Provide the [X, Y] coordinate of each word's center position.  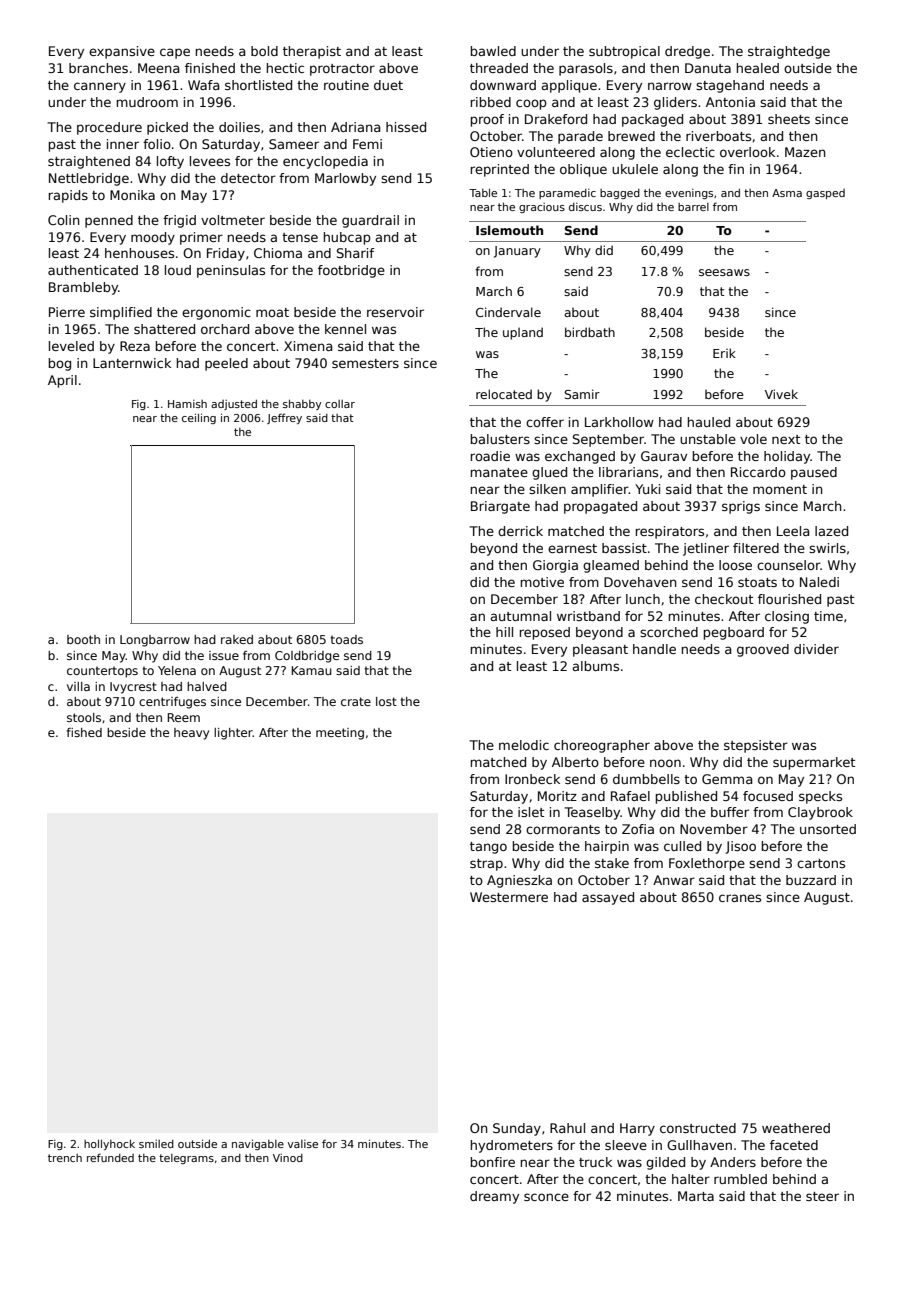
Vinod [288, 1158]
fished [84, 732]
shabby [302, 405]
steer [822, 1196]
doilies [239, 127]
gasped [825, 194]
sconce [546, 1197]
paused [814, 473]
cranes [740, 898]
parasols [586, 69]
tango [488, 848]
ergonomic [216, 313]
